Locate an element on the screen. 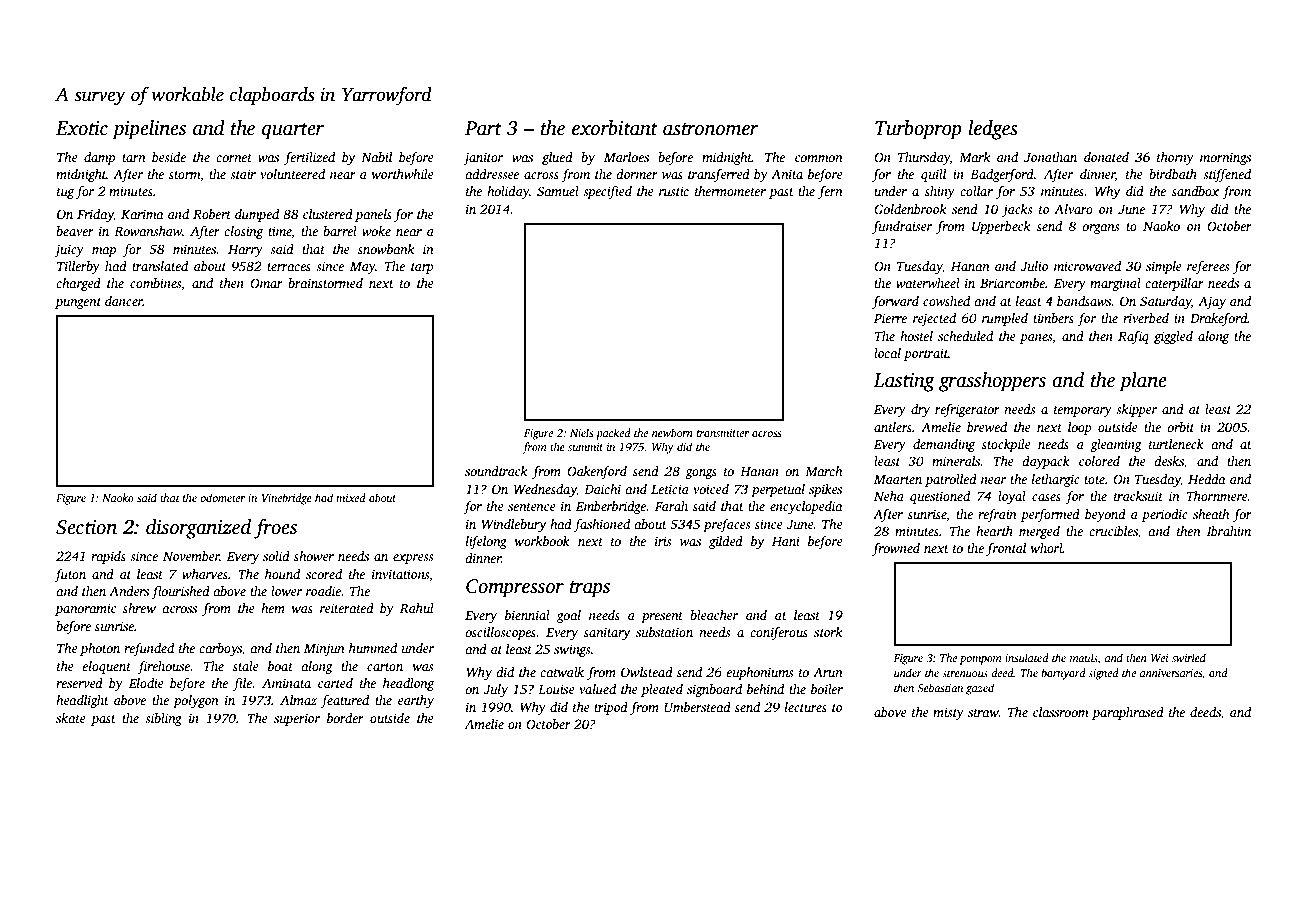 The image size is (1308, 924). Umberstead is located at coordinates (697, 707).
